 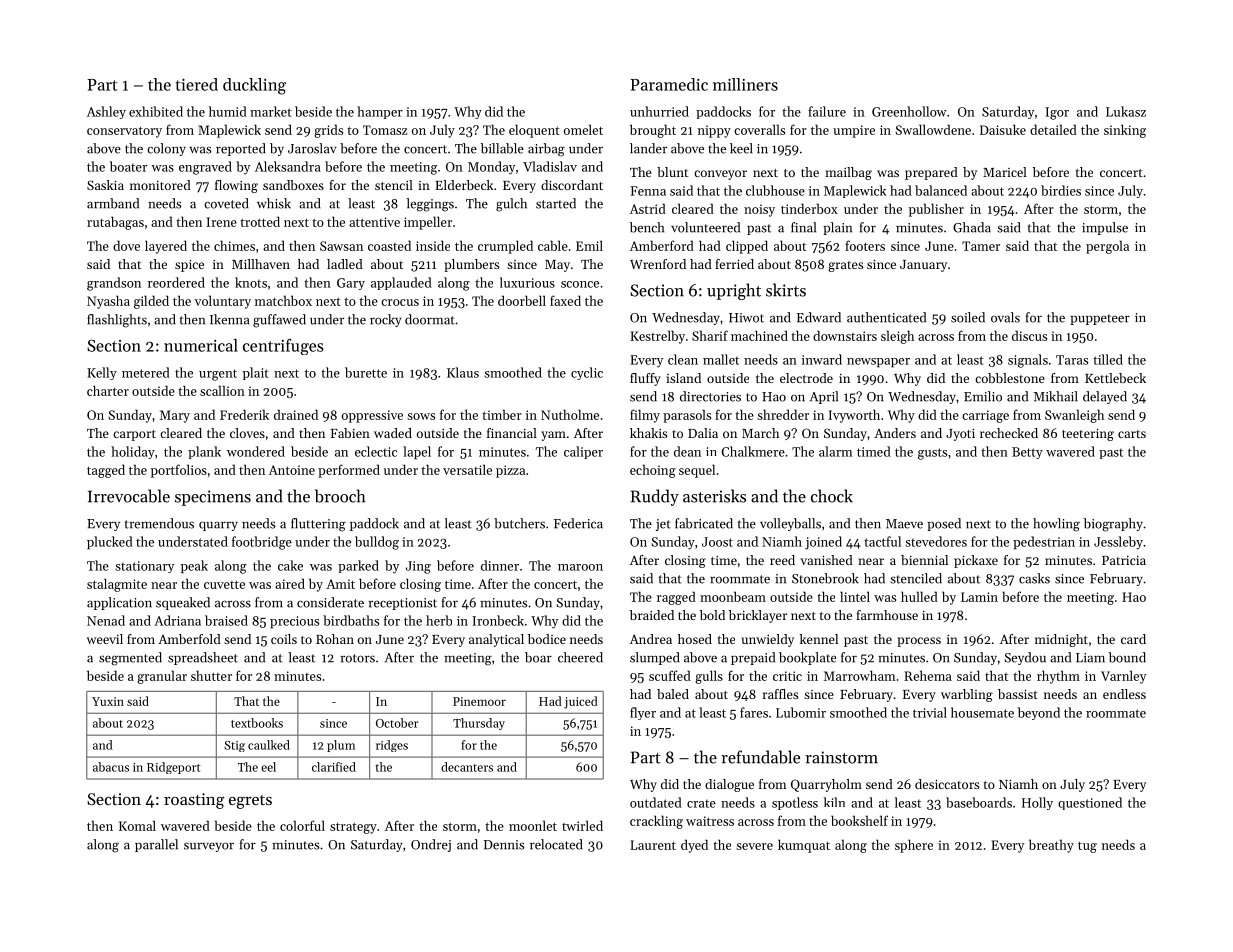 What do you see at coordinates (115, 223) in the screenshot?
I see `rutabagas` at bounding box center [115, 223].
